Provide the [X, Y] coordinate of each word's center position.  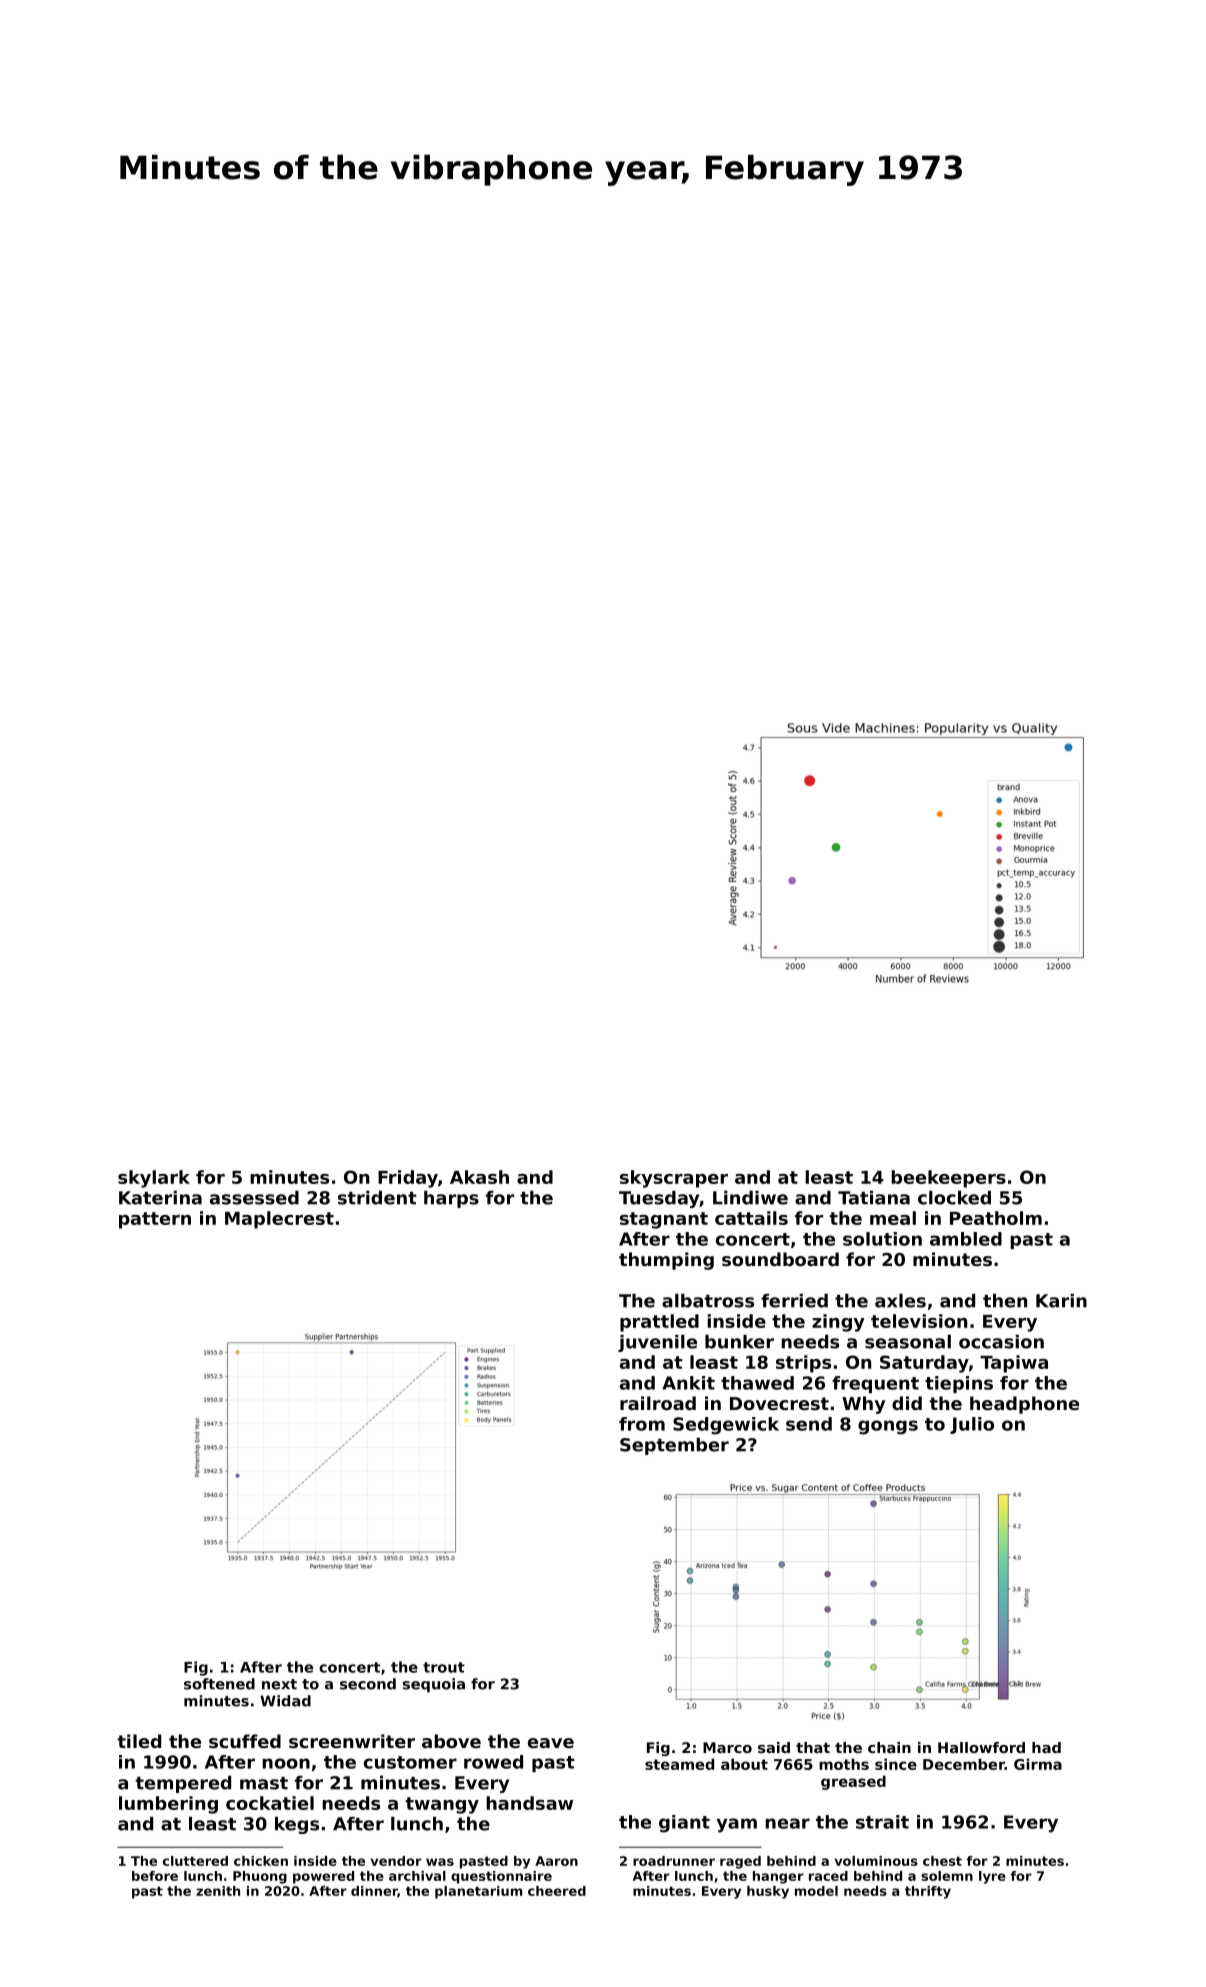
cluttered [195, 1861]
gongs [888, 1427]
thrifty [928, 1892]
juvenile [657, 1343]
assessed [254, 1198]
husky [768, 1892]
